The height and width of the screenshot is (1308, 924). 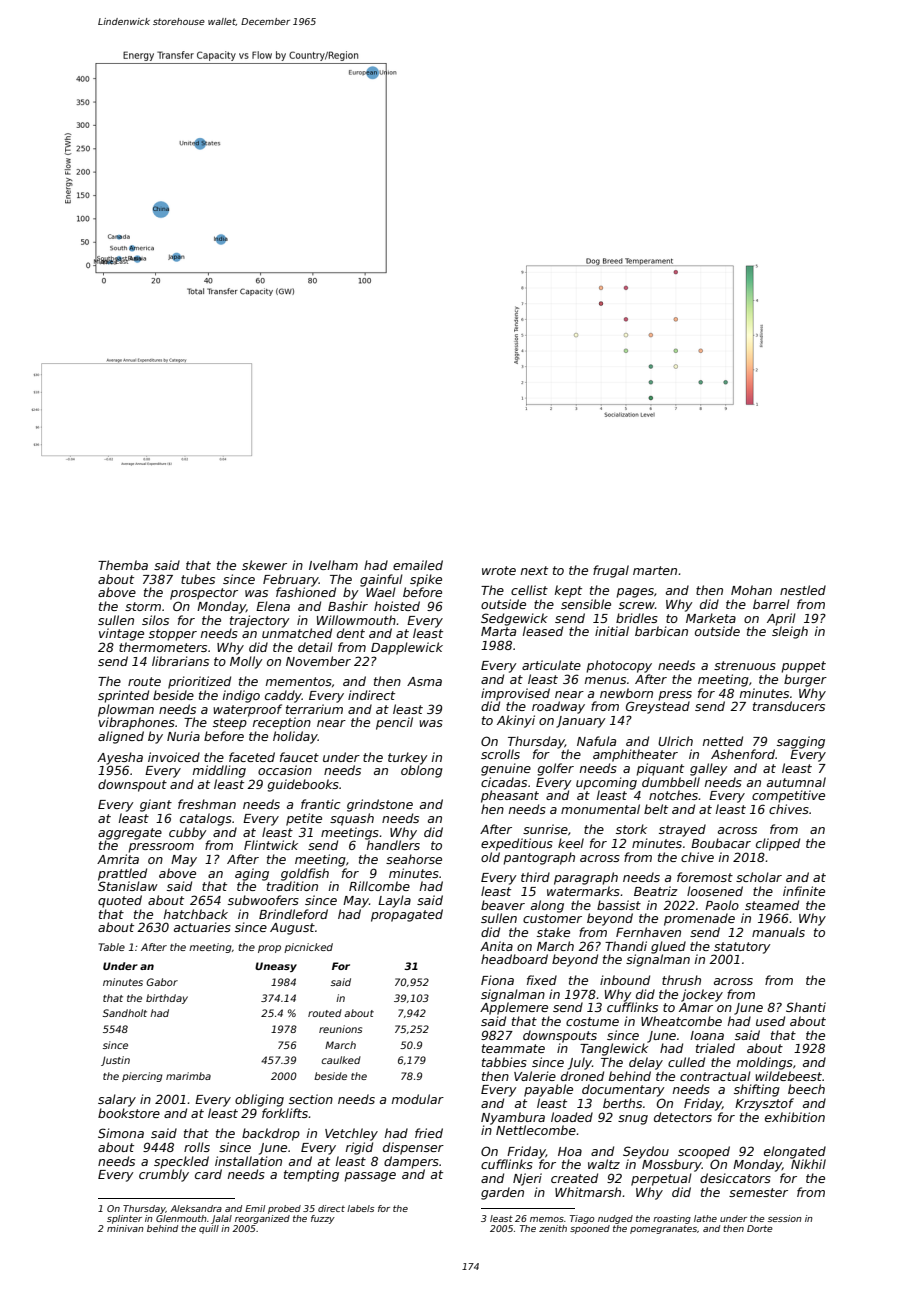 What do you see at coordinates (283, 696) in the screenshot?
I see `caddy` at bounding box center [283, 696].
